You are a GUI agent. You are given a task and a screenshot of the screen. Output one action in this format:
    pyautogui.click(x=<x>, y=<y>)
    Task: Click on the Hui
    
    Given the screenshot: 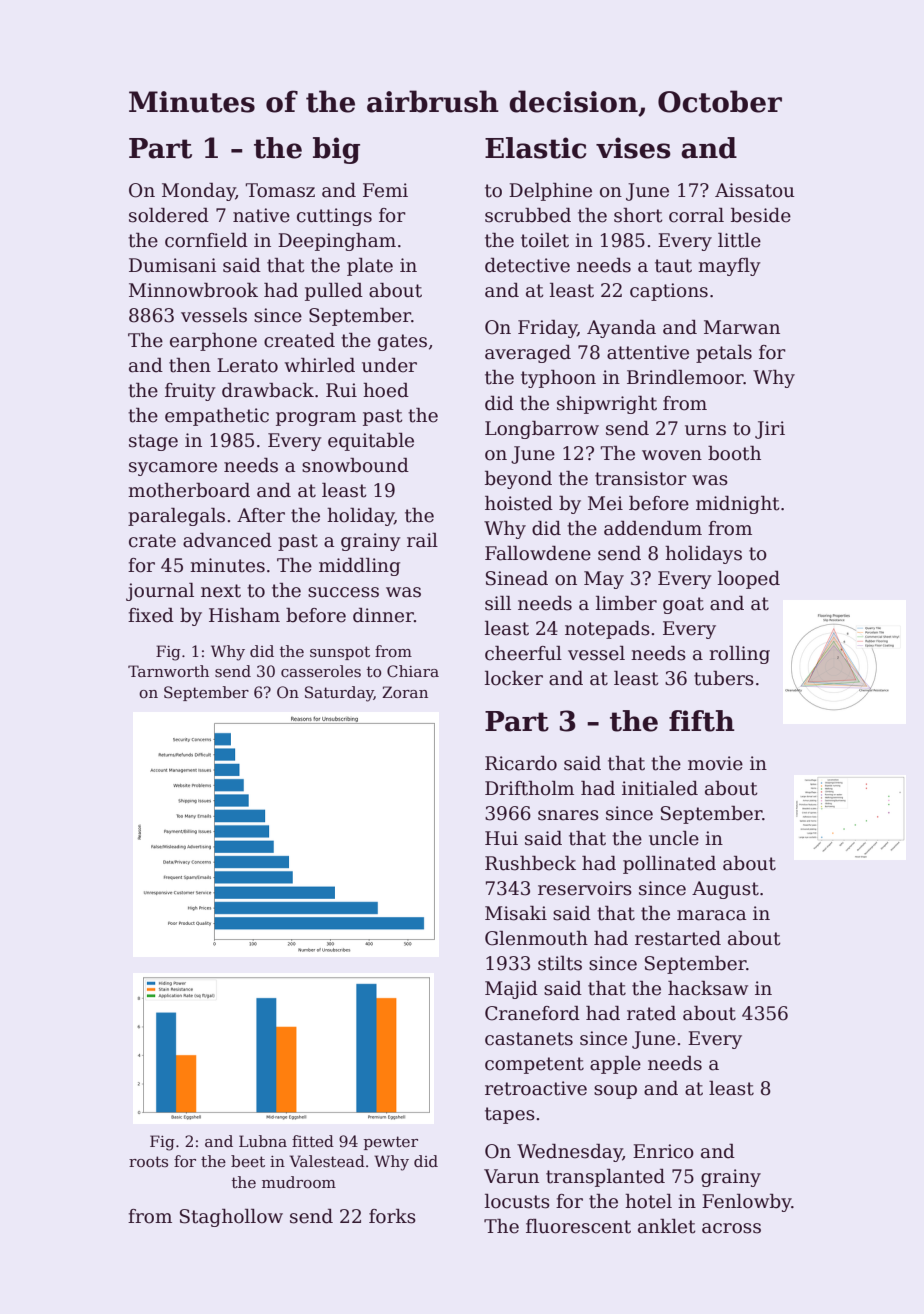 What is the action you would take?
    pyautogui.click(x=501, y=838)
